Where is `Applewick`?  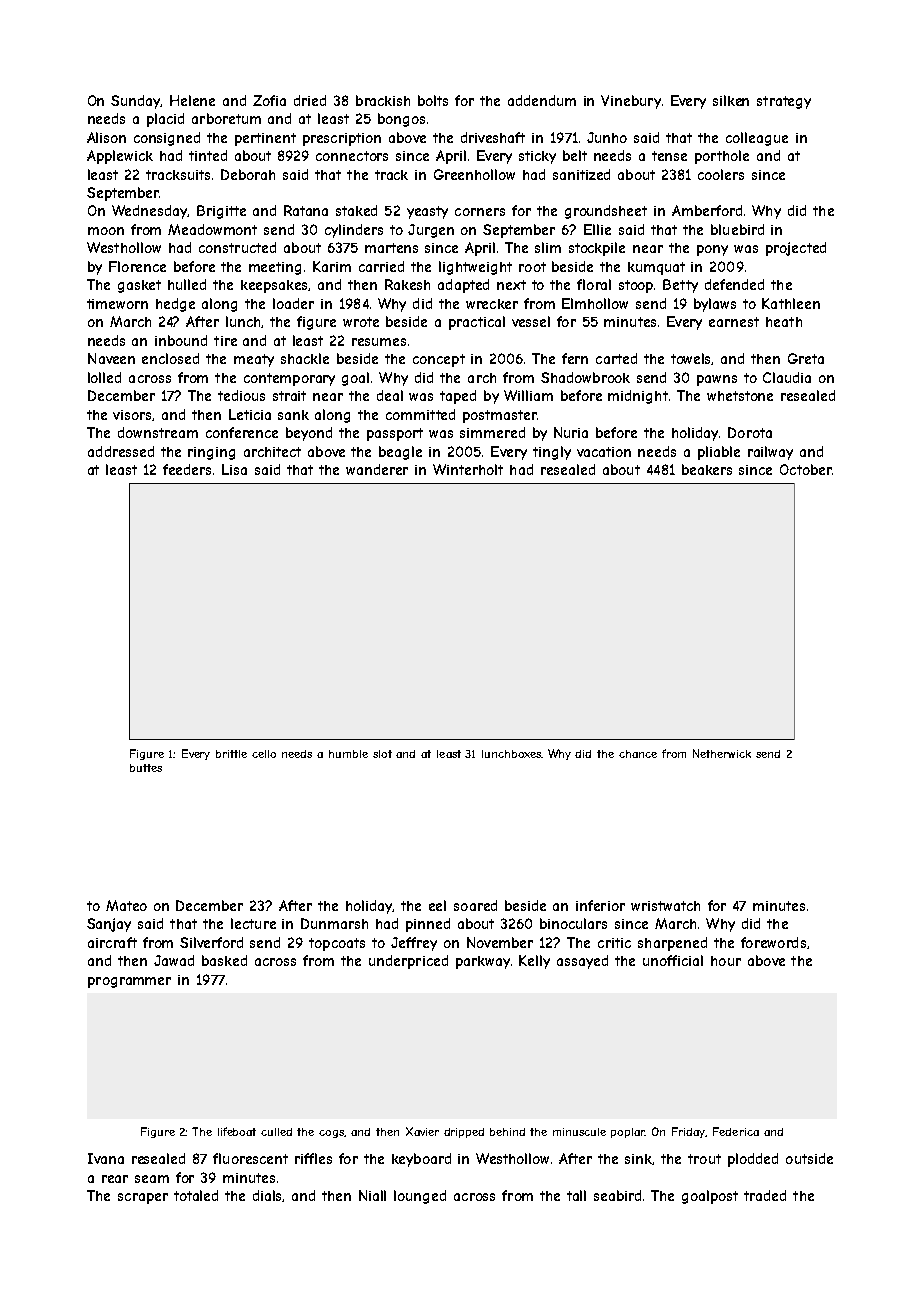
Applewick is located at coordinates (120, 157).
